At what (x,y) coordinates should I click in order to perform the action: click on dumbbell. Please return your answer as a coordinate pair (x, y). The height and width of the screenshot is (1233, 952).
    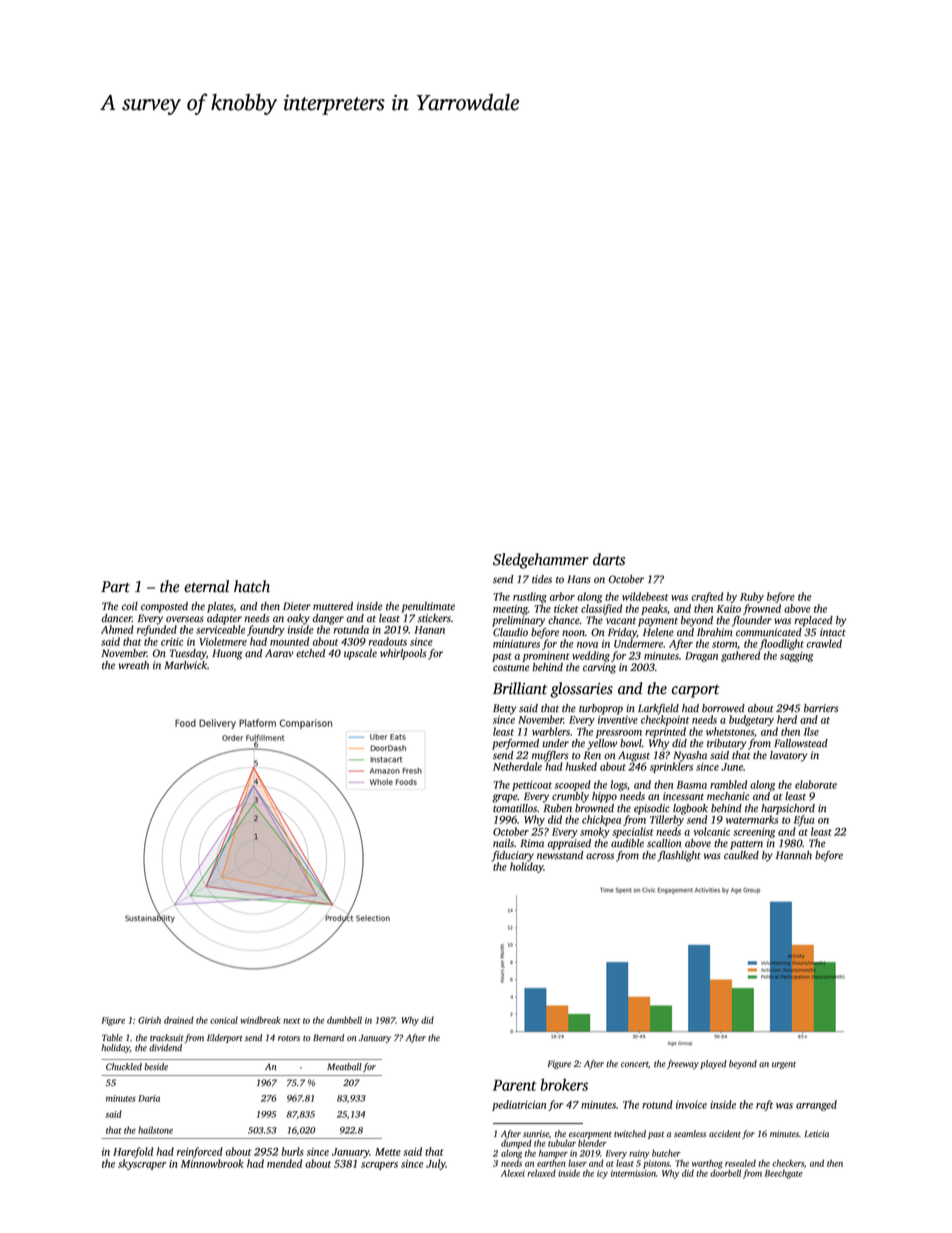
    Looking at the image, I should click on (344, 1020).
